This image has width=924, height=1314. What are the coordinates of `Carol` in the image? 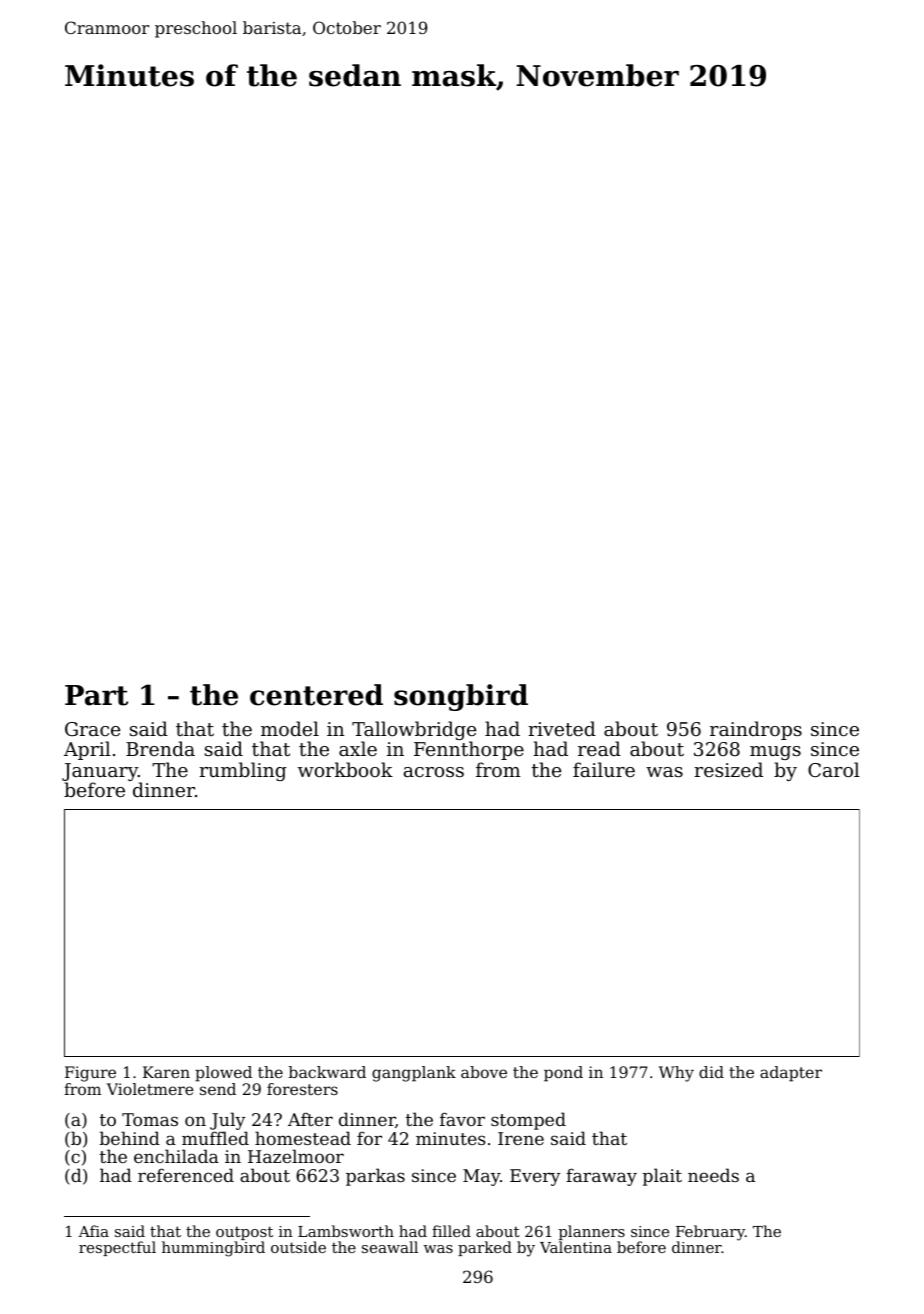 It's located at (834, 769).
